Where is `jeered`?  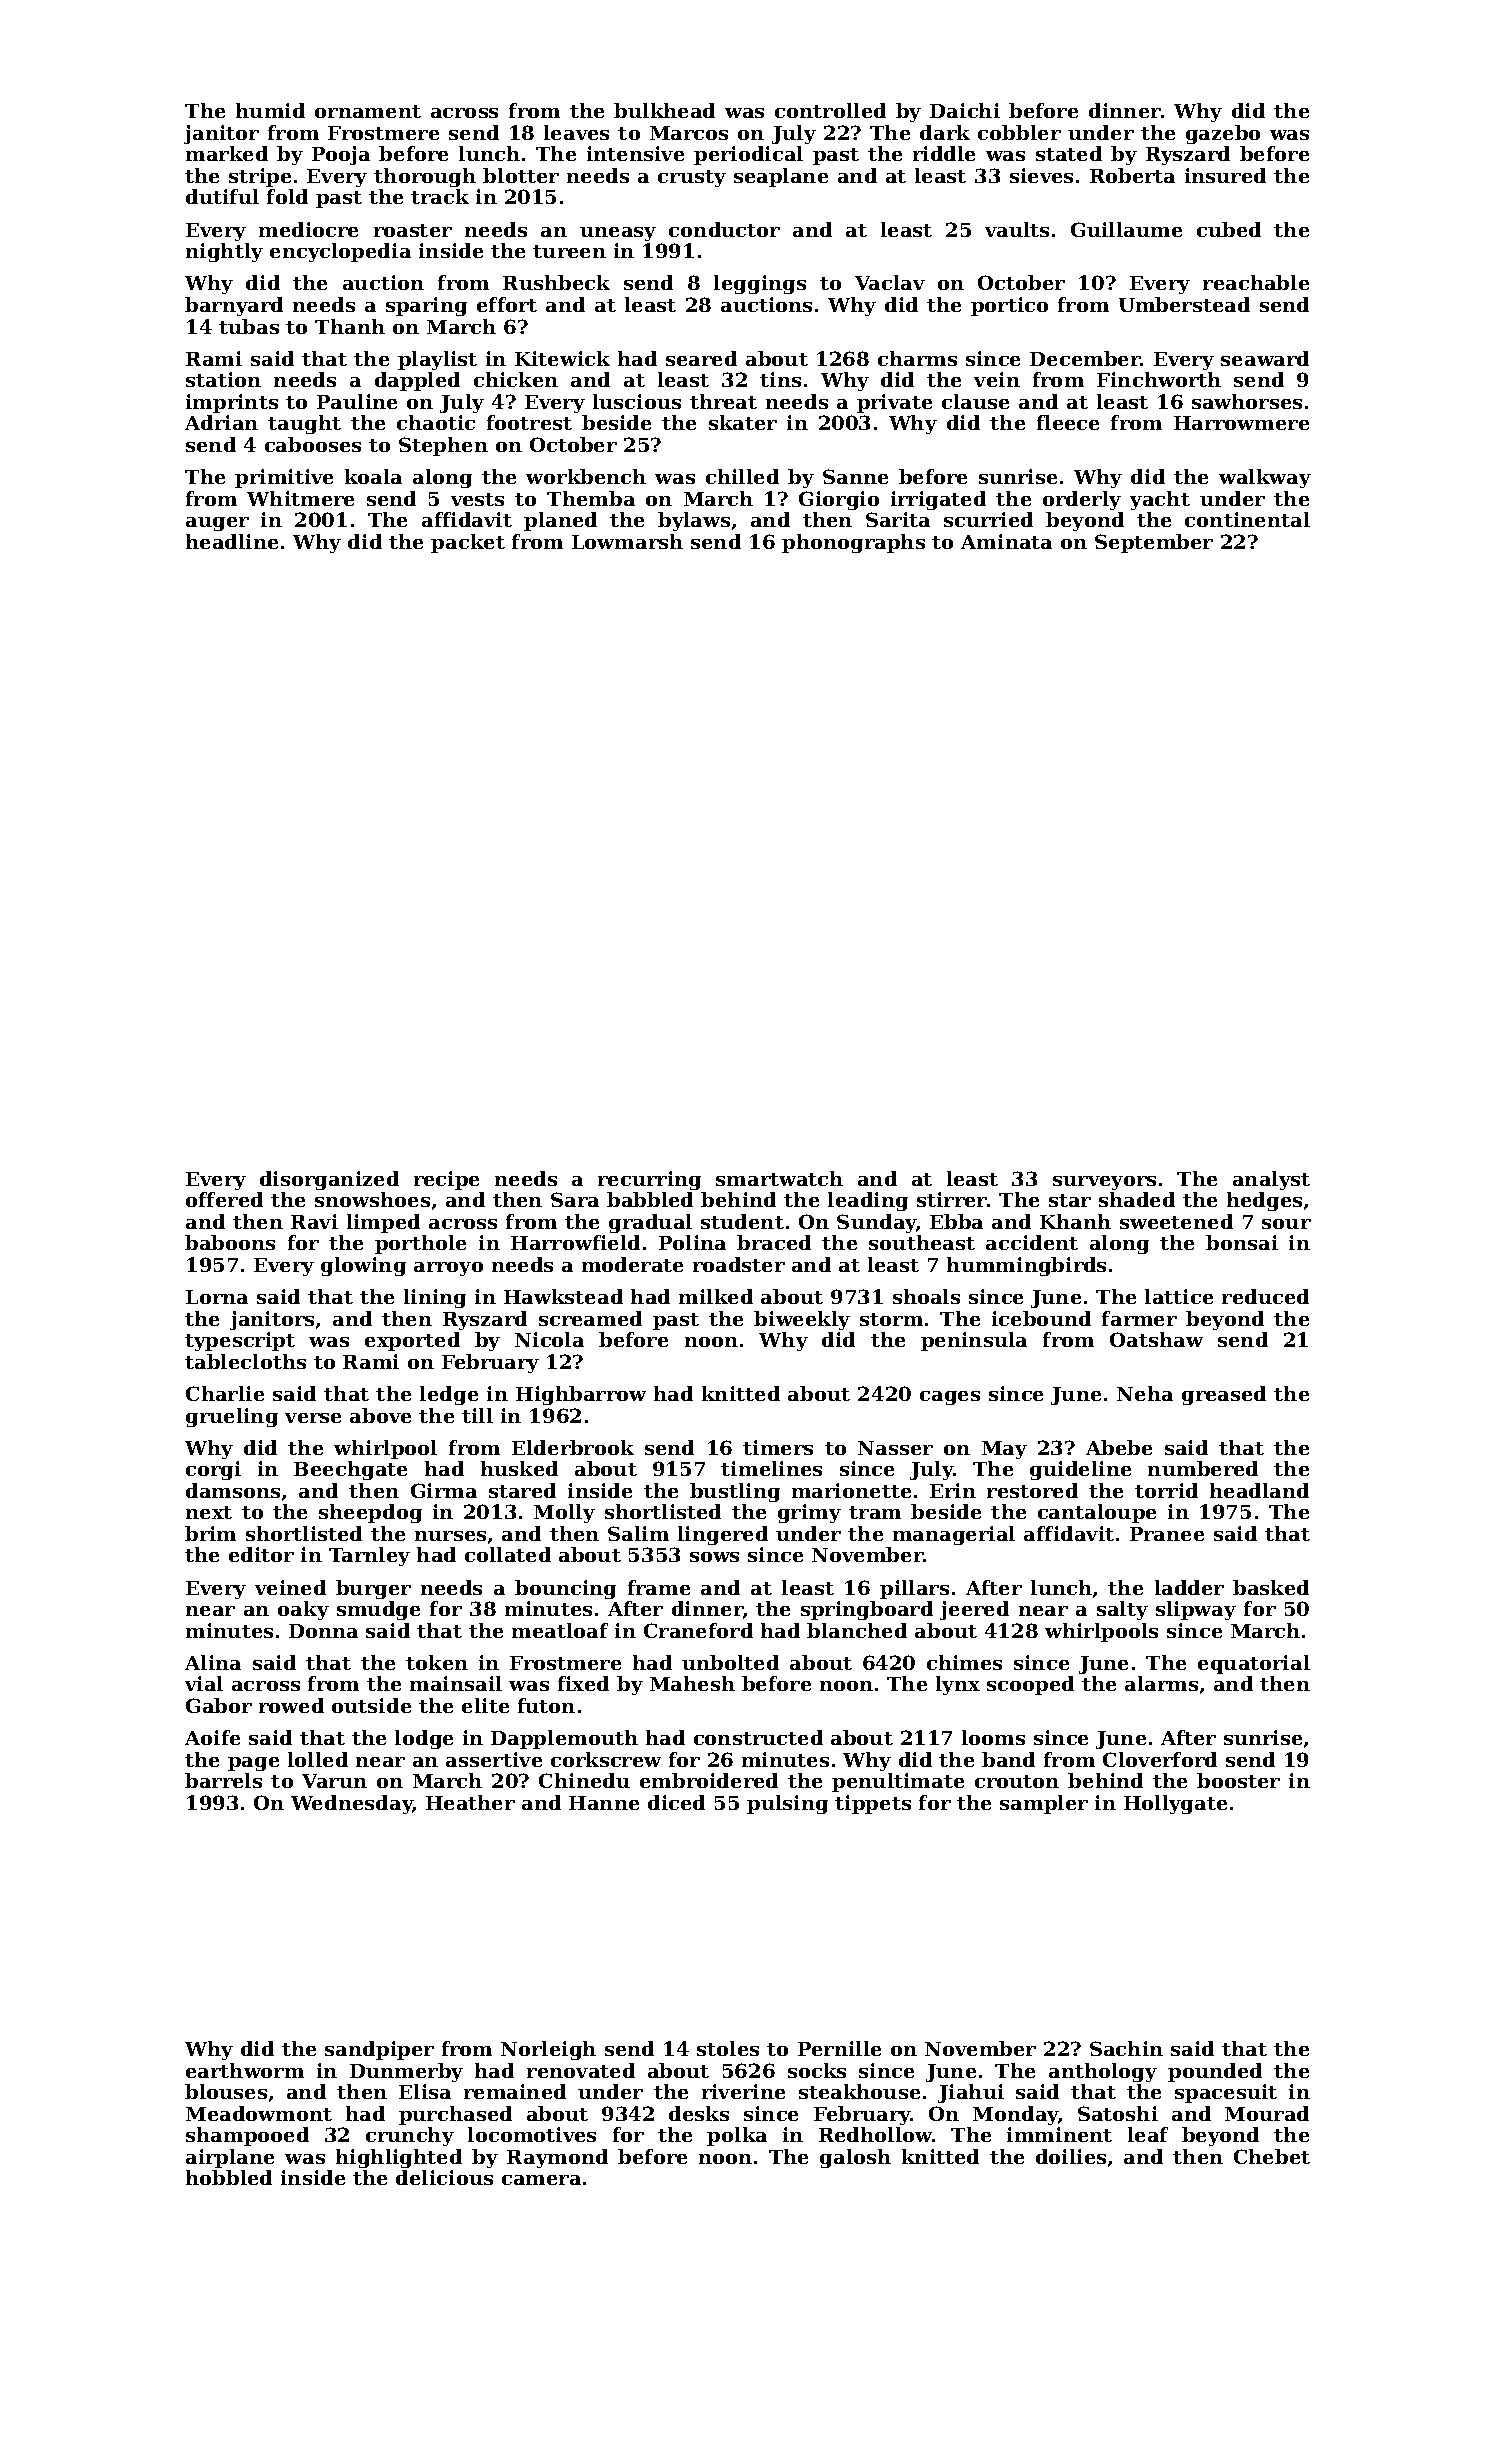
jeered is located at coordinates (974, 1610).
